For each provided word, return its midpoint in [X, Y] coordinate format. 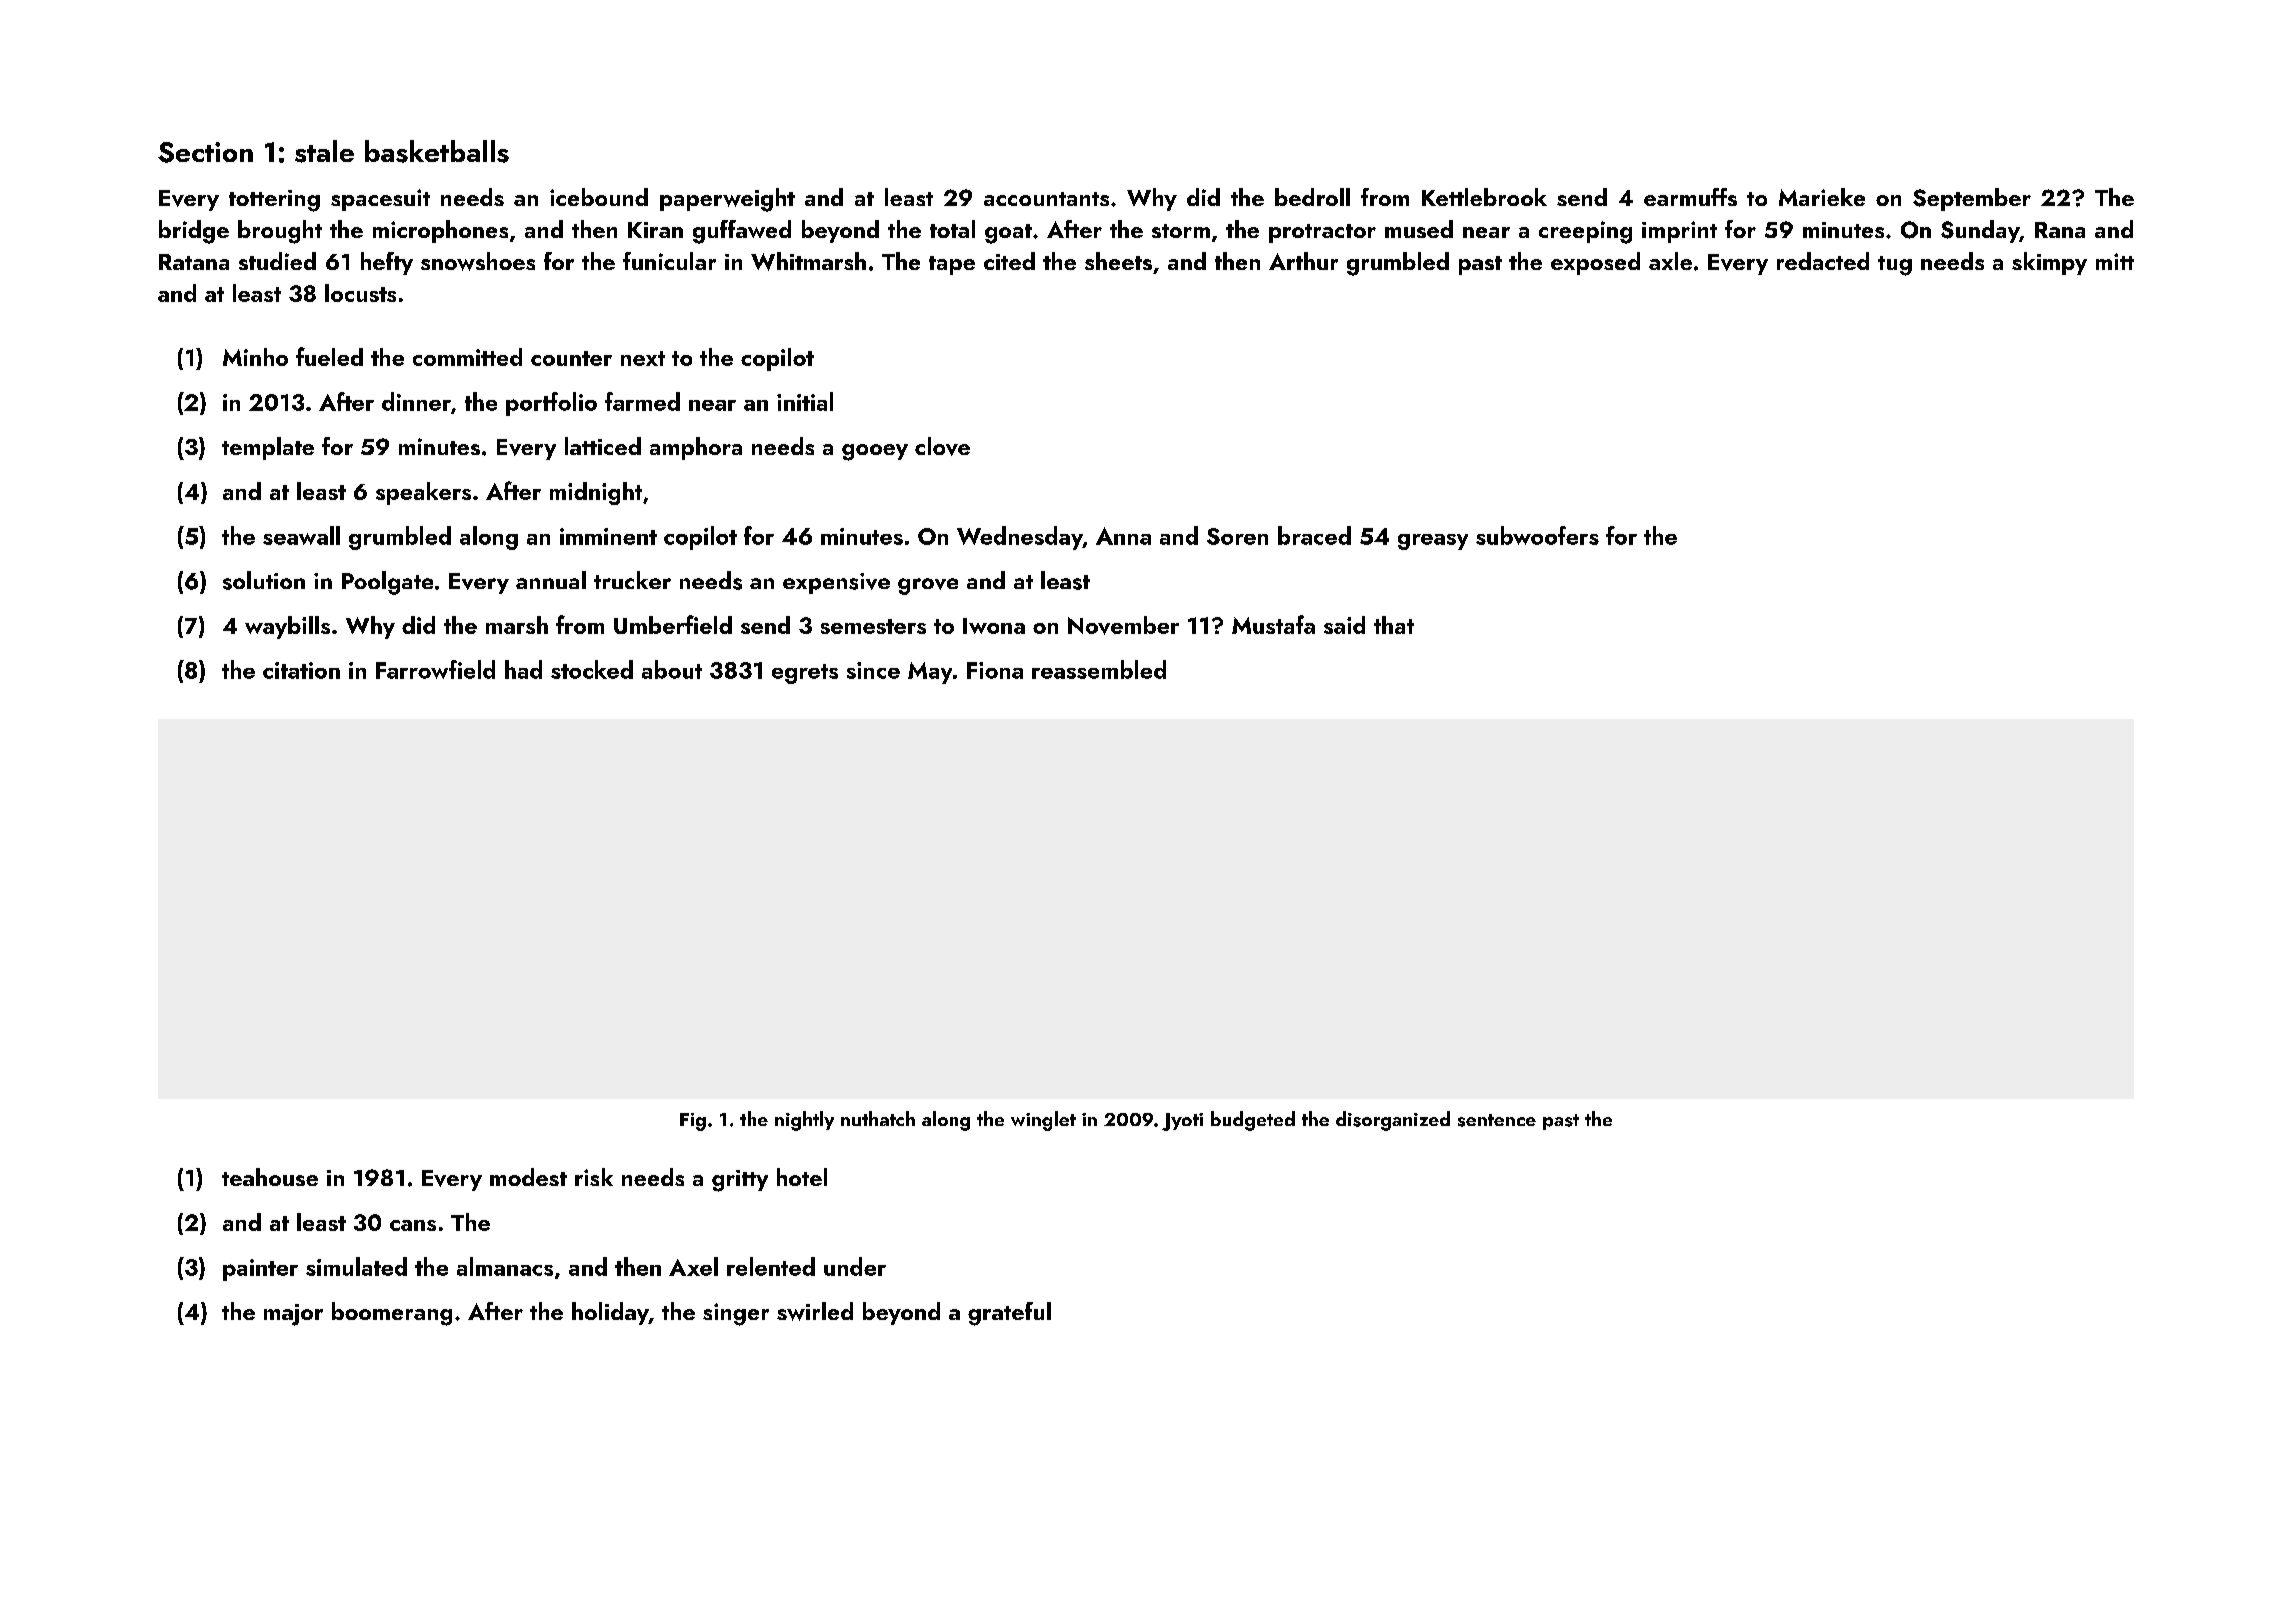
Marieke [1822, 197]
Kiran [655, 230]
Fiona [995, 670]
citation [301, 670]
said [1344, 625]
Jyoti [1182, 1122]
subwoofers [1537, 535]
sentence [1497, 1120]
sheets [1118, 261]
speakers [423, 493]
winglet [1043, 1121]
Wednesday [1020, 538]
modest [528, 1177]
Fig [693, 1122]
